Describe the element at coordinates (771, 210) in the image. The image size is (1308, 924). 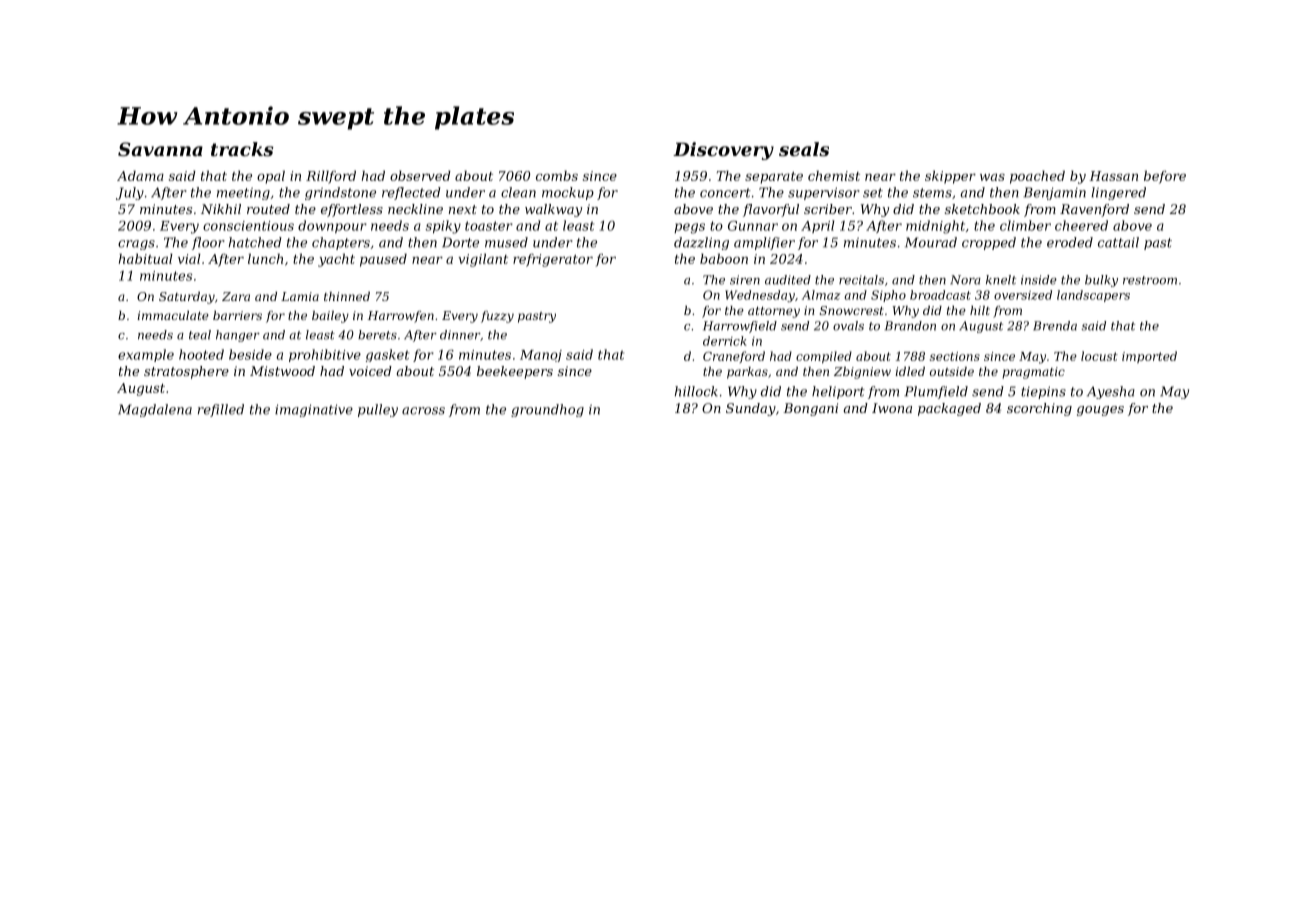
I see `flavorful` at that location.
